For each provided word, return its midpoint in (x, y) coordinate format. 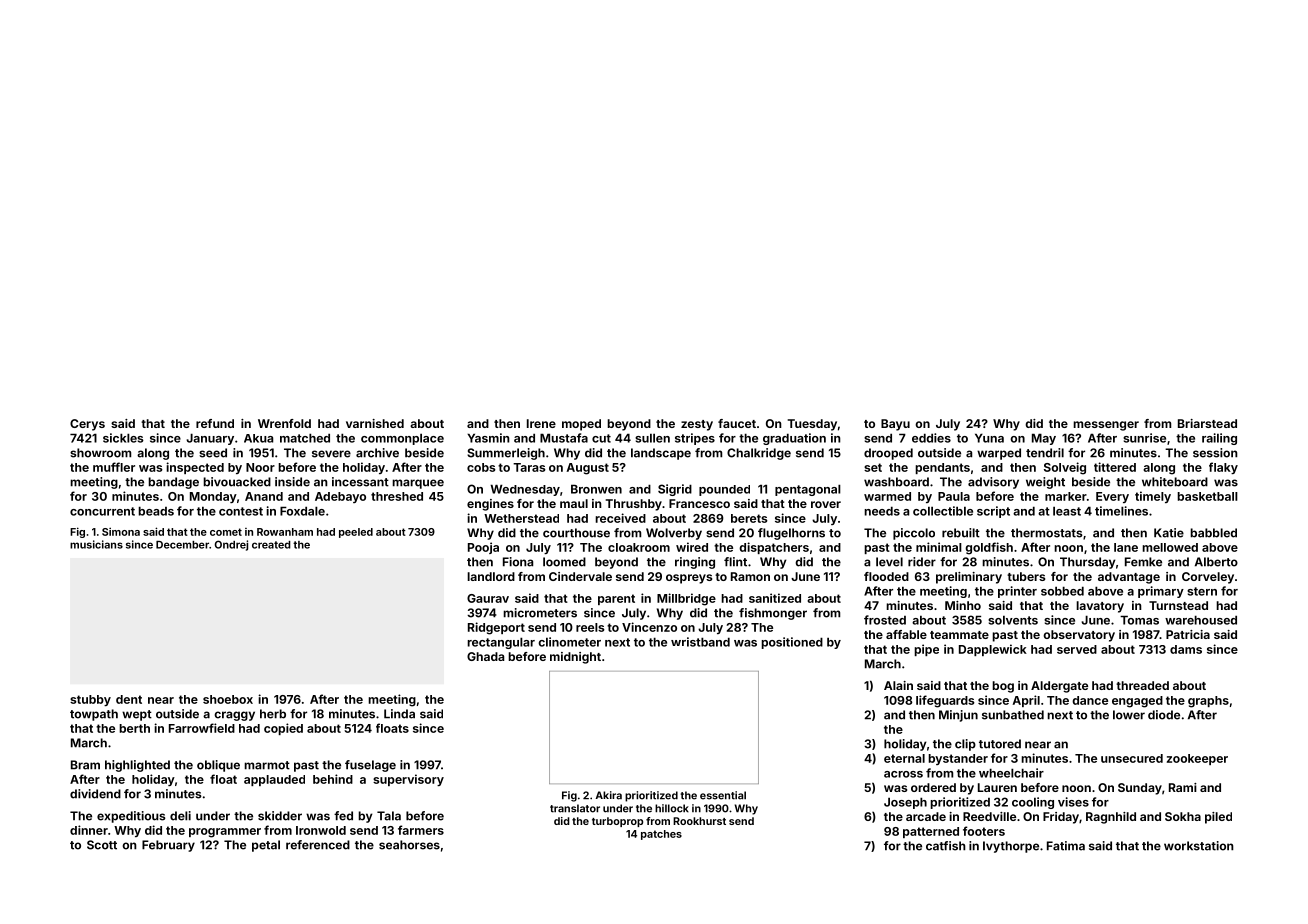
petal (266, 846)
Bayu (895, 425)
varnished (375, 423)
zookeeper (1197, 759)
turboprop (617, 822)
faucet (737, 423)
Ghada (485, 656)
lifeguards (945, 701)
